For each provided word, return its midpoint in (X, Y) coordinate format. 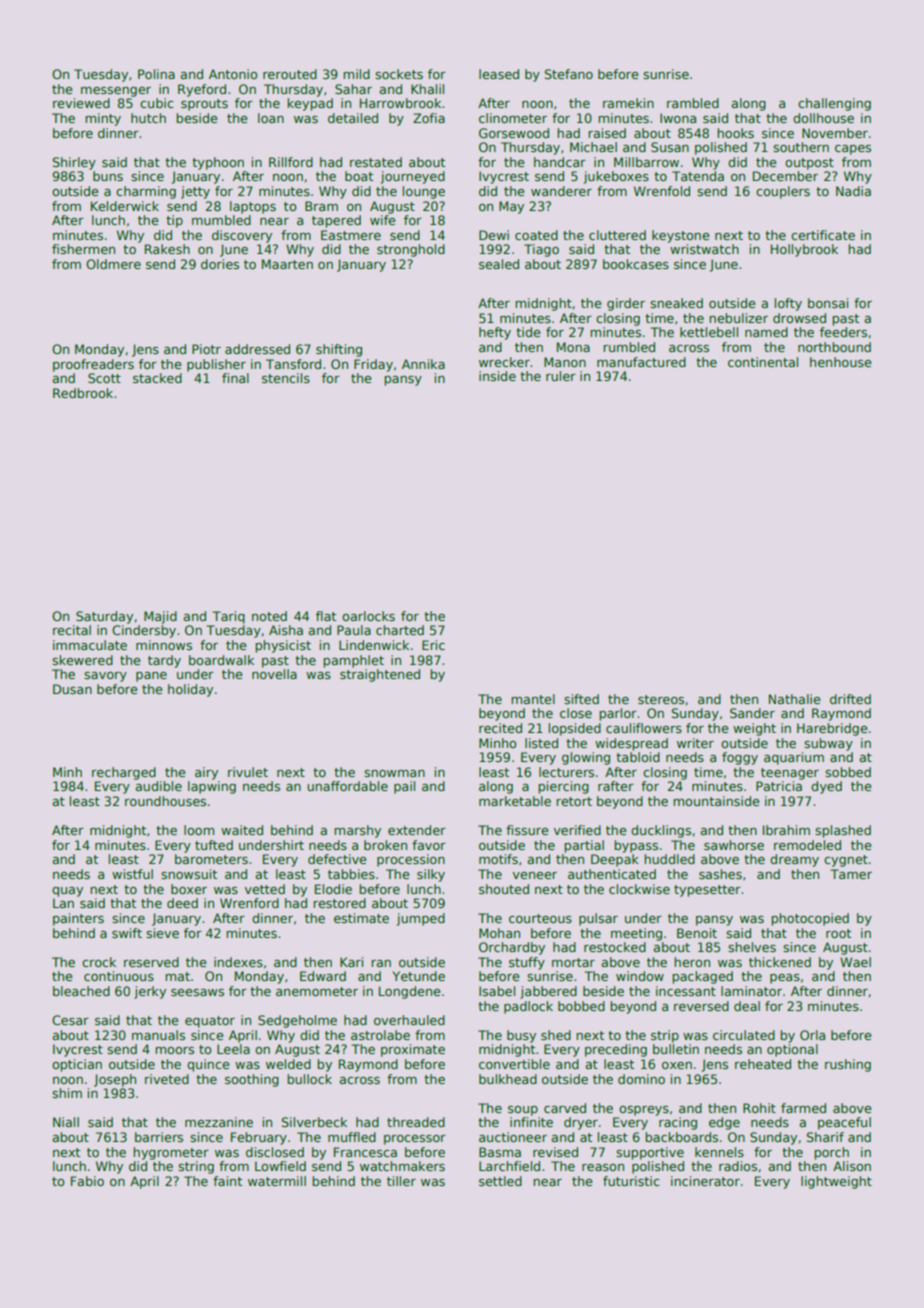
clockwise (639, 889)
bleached (81, 991)
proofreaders (93, 365)
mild (356, 74)
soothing (252, 1080)
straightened (380, 675)
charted (400, 630)
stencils (286, 378)
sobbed (848, 772)
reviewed (81, 103)
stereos (661, 699)
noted (269, 616)
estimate (361, 918)
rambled (693, 103)
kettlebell (709, 332)
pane (151, 677)
